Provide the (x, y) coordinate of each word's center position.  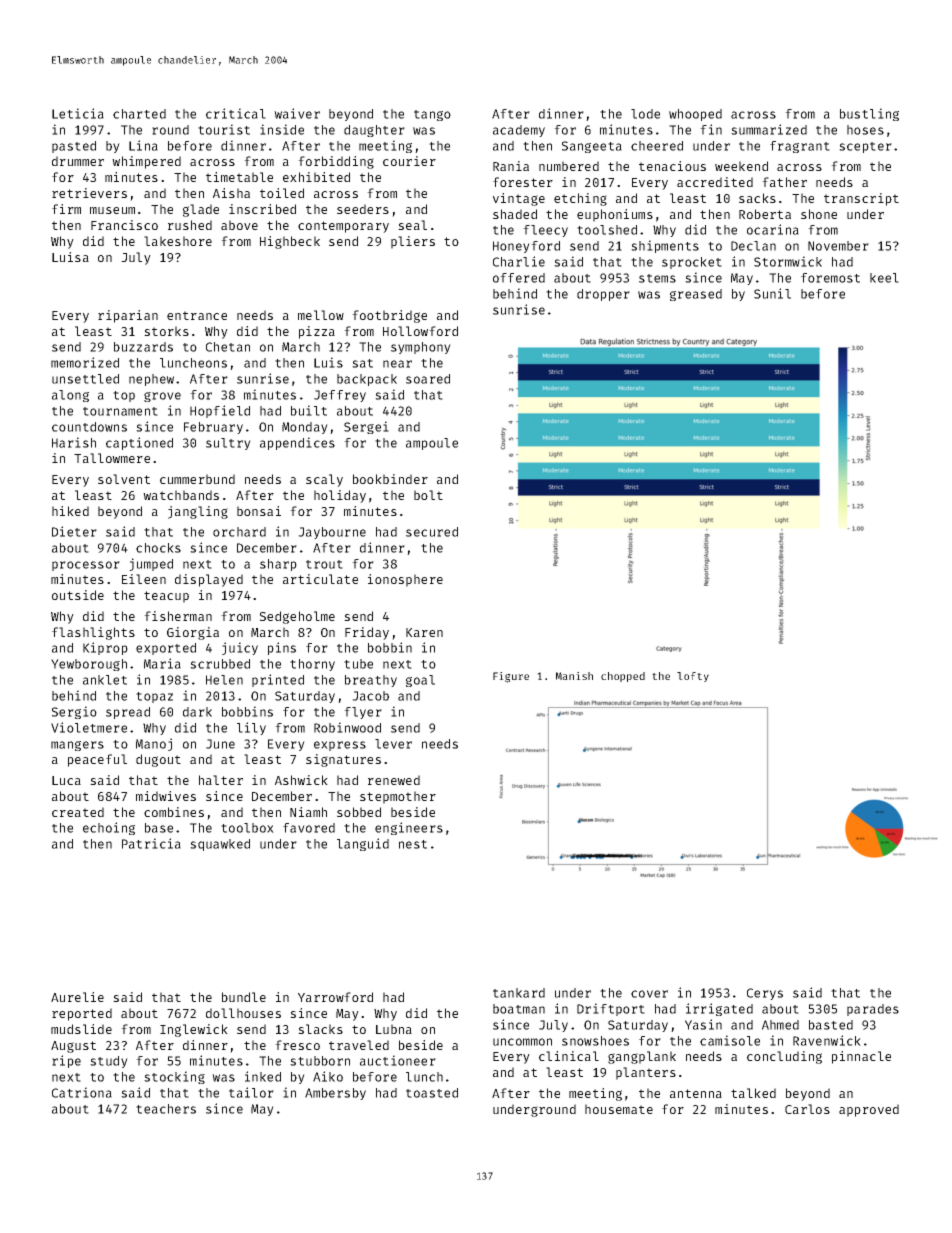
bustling (869, 114)
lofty (693, 677)
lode (645, 114)
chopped (623, 677)
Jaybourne (332, 533)
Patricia (151, 843)
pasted (74, 147)
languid (363, 844)
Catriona (82, 1092)
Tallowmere (112, 458)
